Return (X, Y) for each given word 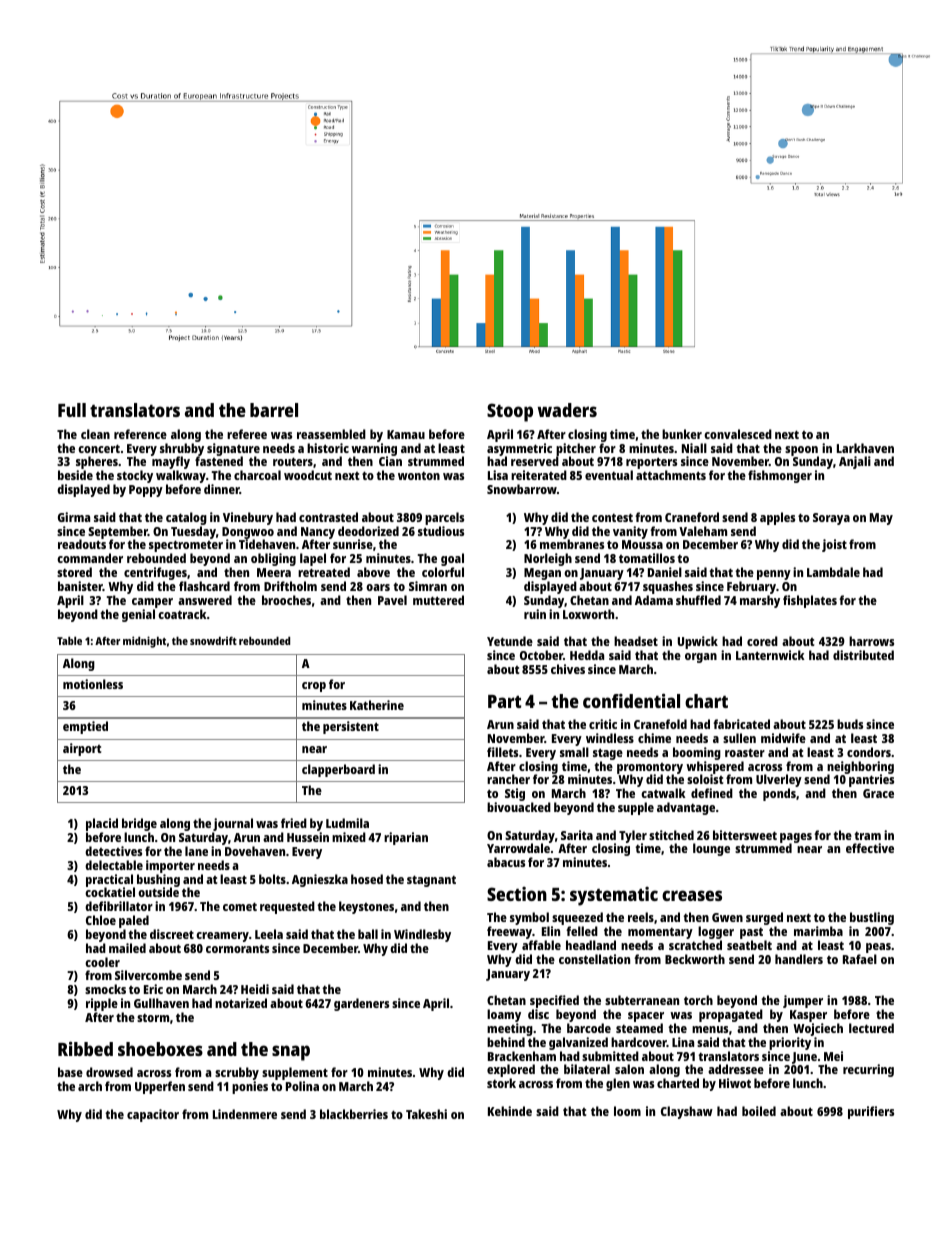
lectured (871, 1028)
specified (554, 1001)
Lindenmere (245, 1114)
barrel (274, 410)
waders (567, 410)
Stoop (510, 412)
